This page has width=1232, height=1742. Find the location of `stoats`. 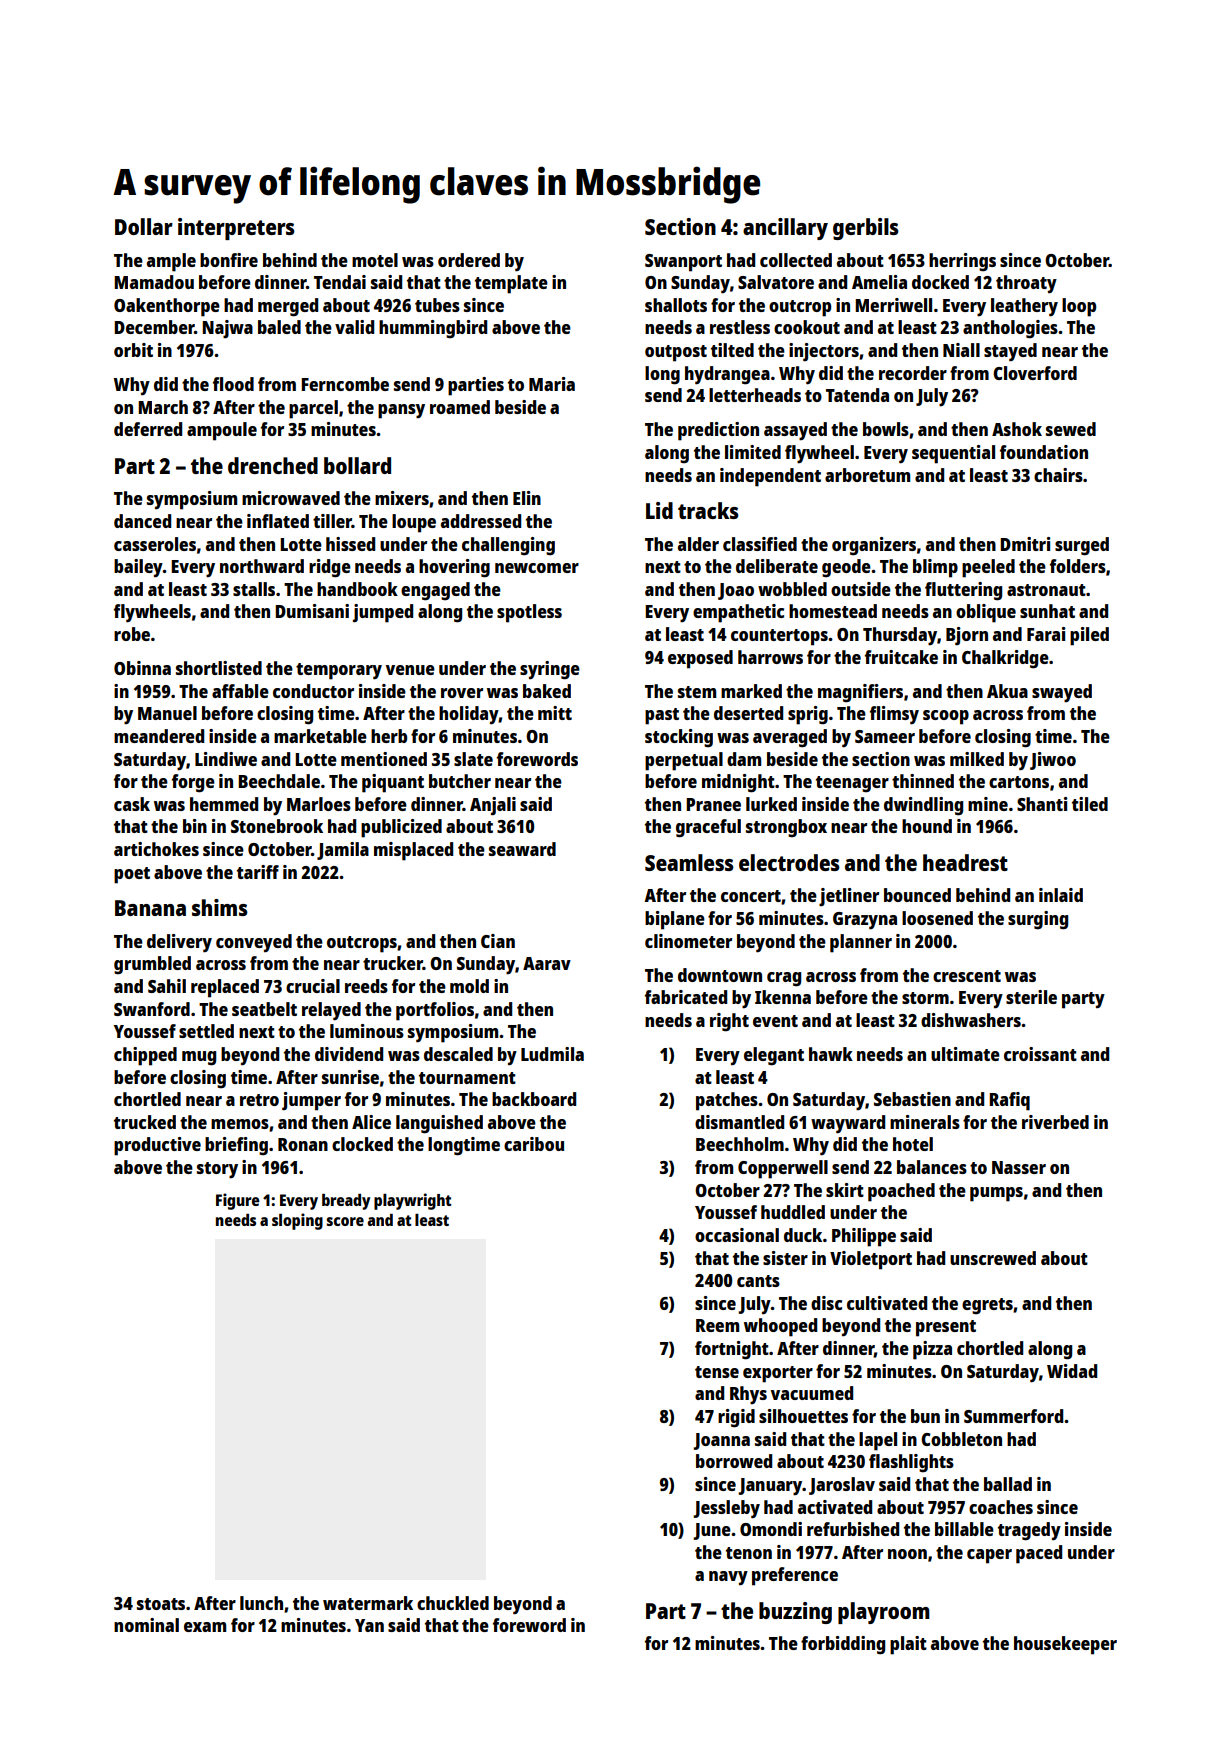

stoats is located at coordinates (161, 1604).
